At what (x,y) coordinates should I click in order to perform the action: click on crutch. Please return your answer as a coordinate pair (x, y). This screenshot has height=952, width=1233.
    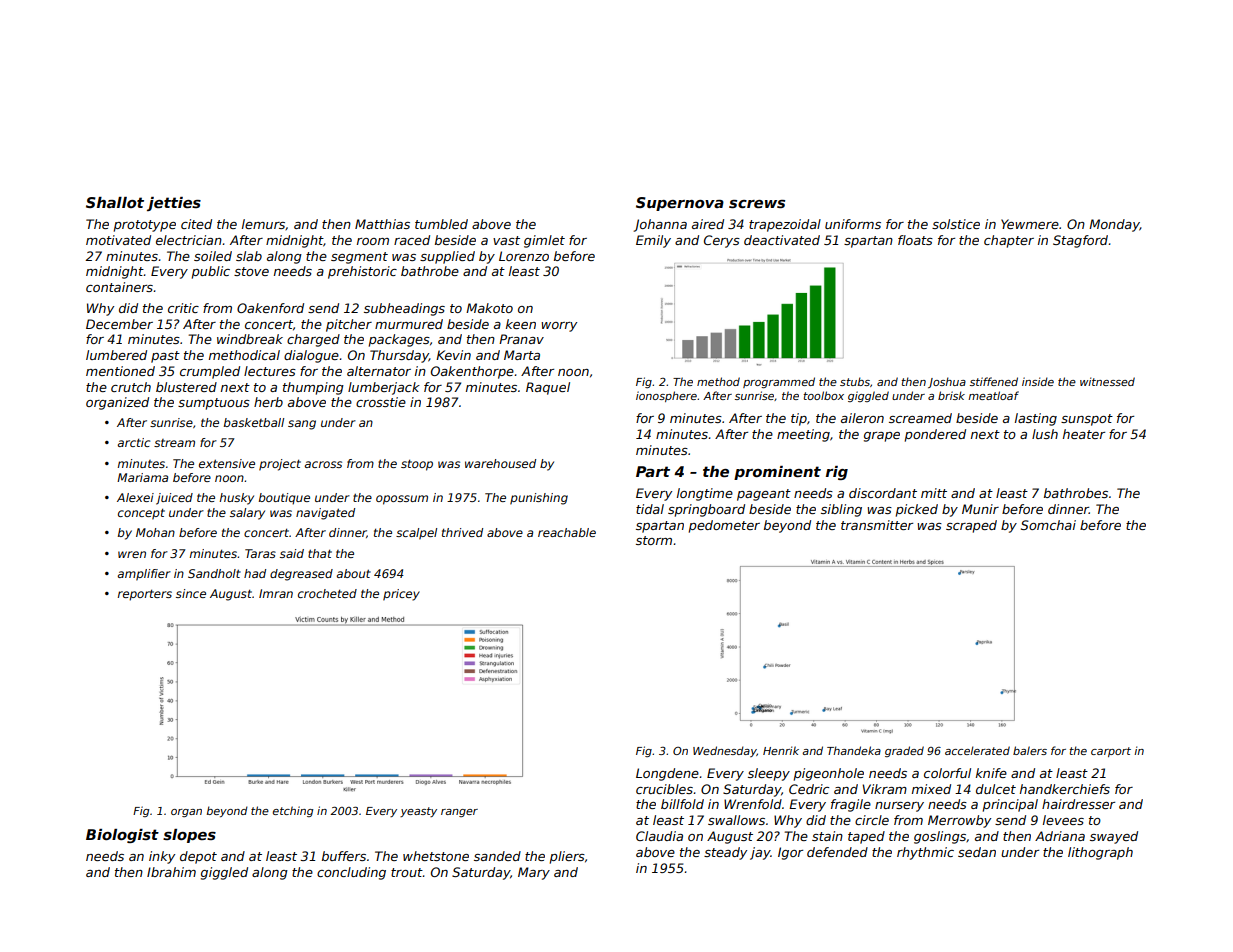
    Looking at the image, I should click on (131, 387).
